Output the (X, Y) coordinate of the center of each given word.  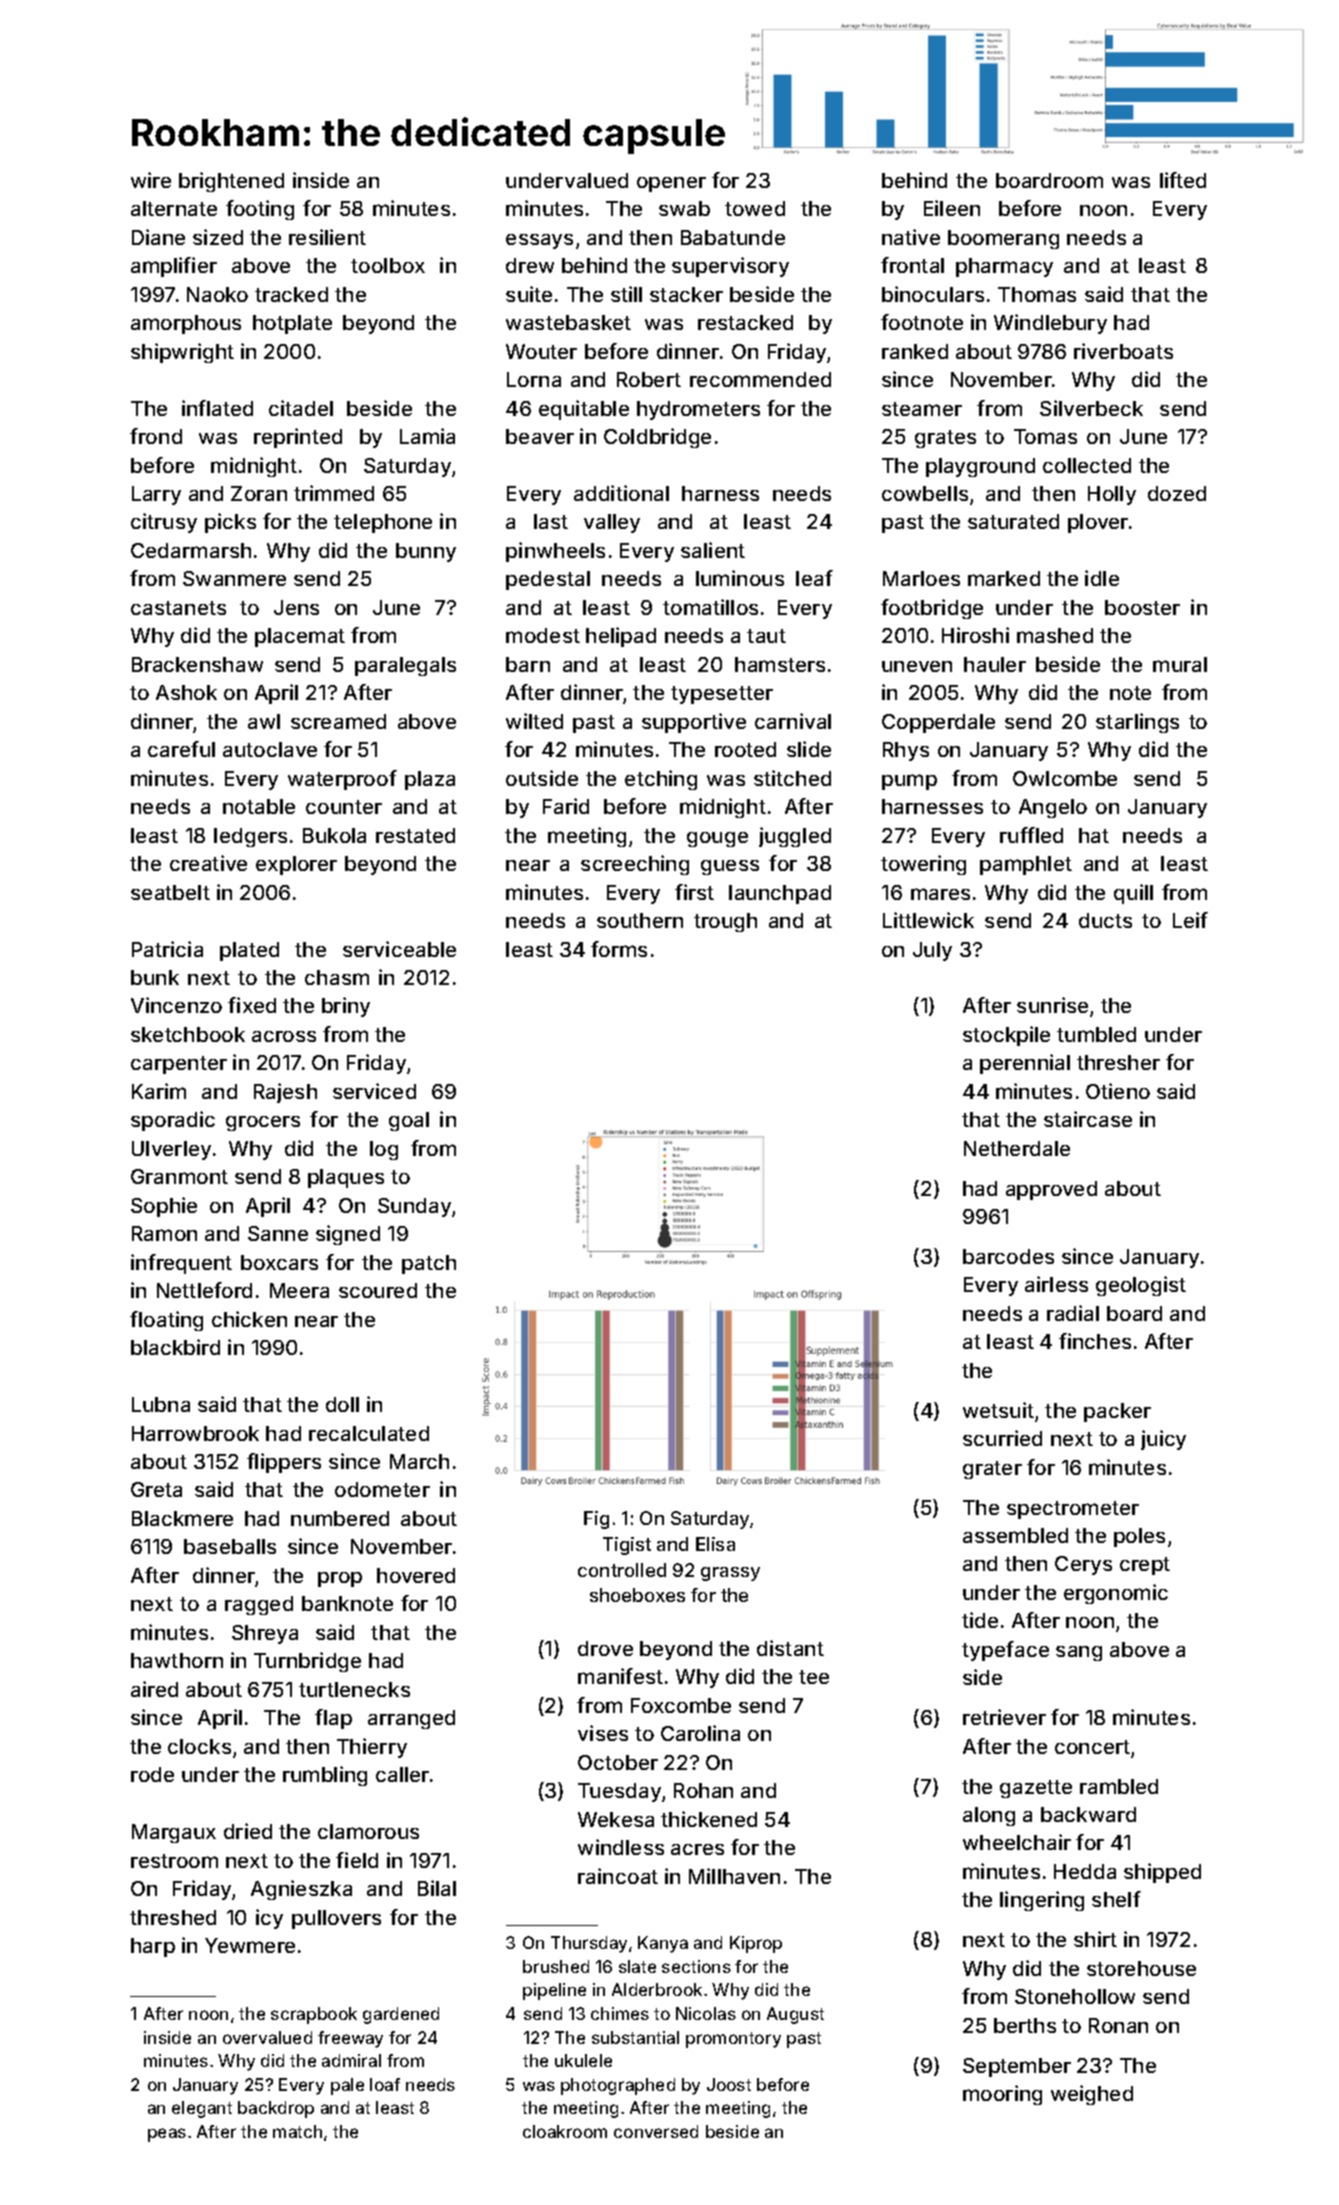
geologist (1141, 1286)
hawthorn (177, 1660)
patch (429, 1264)
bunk (155, 977)
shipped (1162, 1873)
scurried (1002, 1438)
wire (151, 180)
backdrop (276, 2109)
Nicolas (706, 2013)
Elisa (715, 1544)
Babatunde (733, 237)
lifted (1183, 180)
